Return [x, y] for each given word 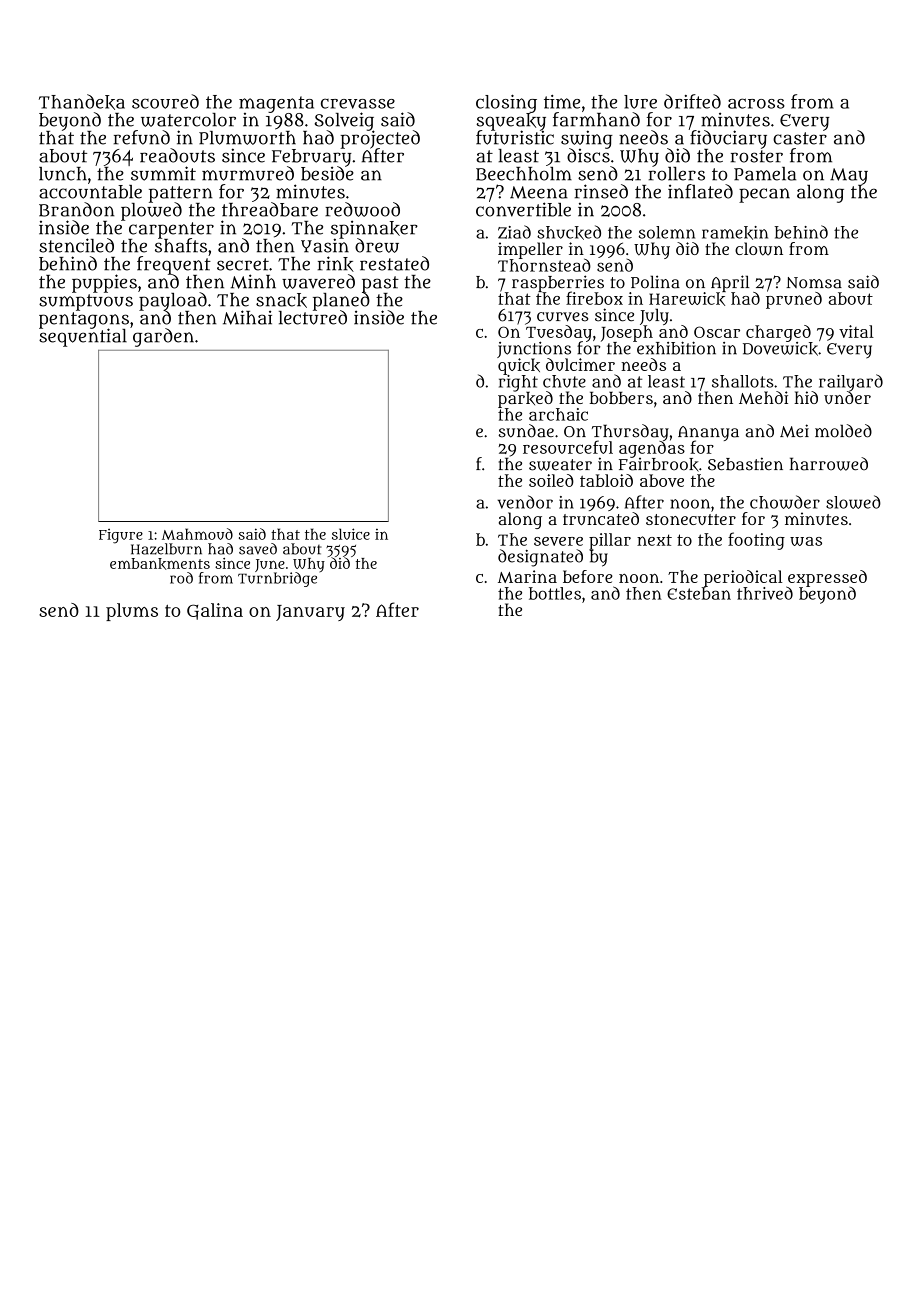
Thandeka [82, 102]
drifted [692, 101]
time [562, 102]
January [310, 613]
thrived [765, 593]
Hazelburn [166, 549]
